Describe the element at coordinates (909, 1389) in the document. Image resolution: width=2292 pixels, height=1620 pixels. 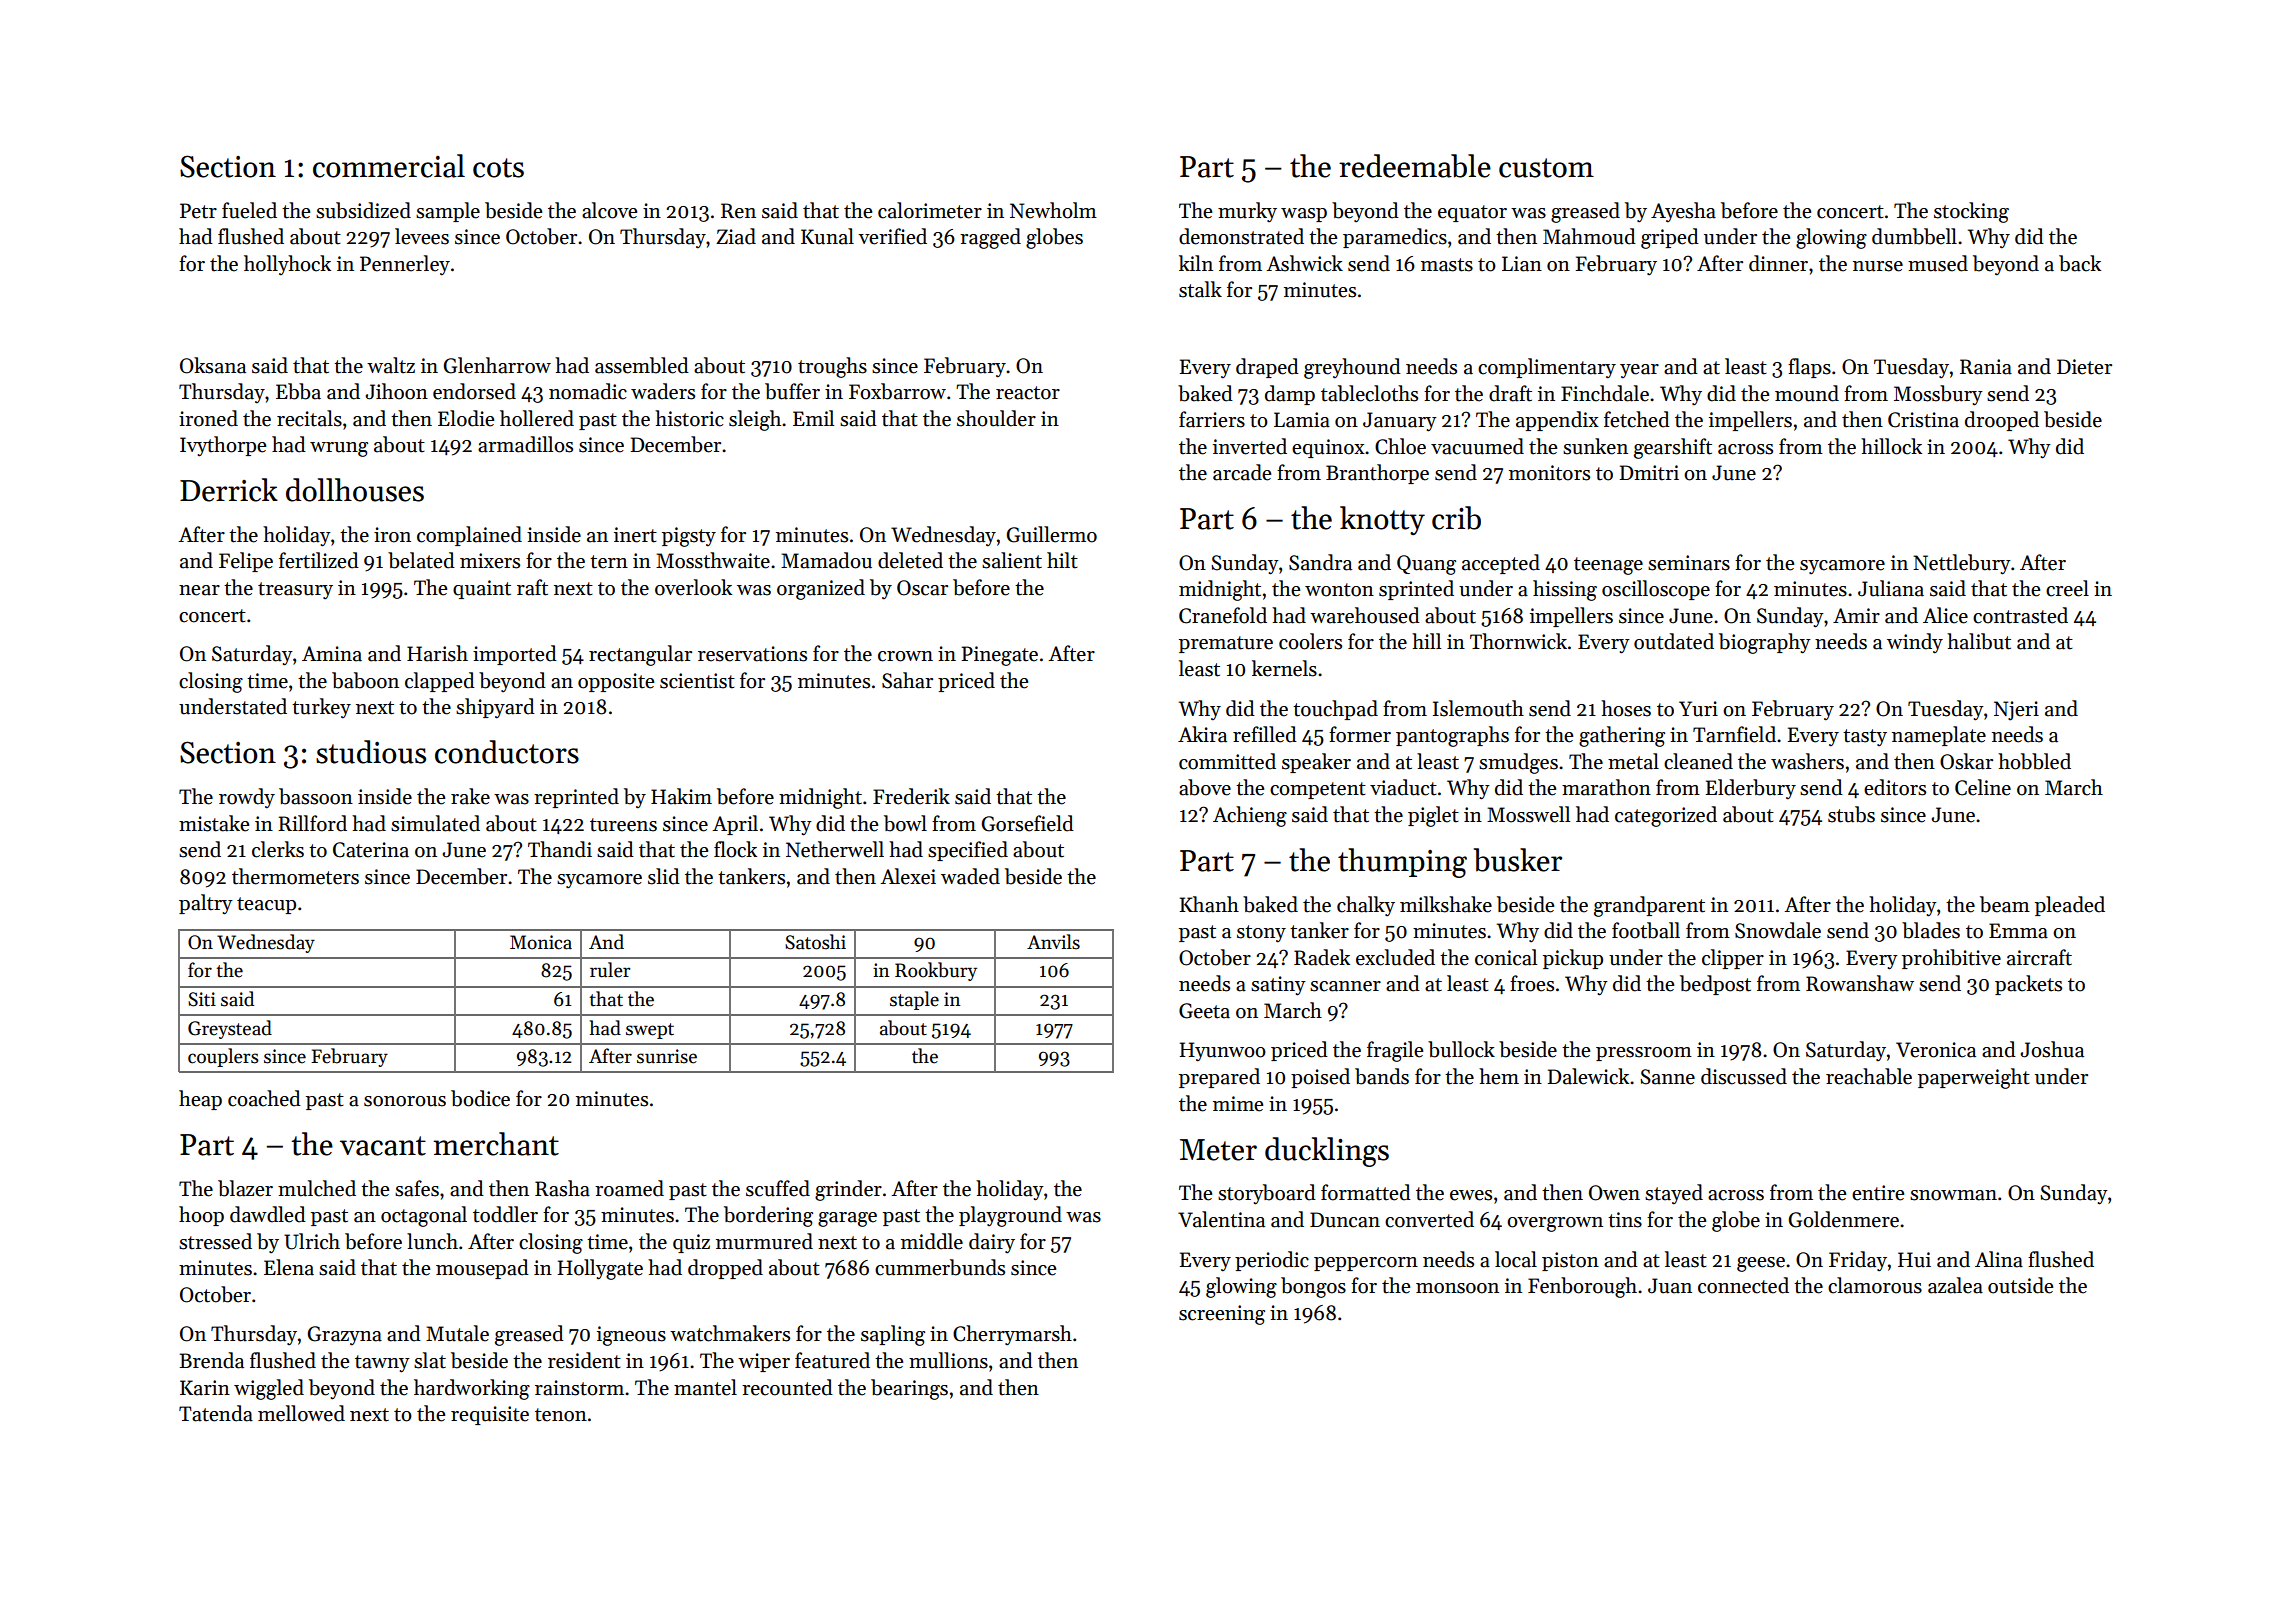
I see `bearings` at that location.
